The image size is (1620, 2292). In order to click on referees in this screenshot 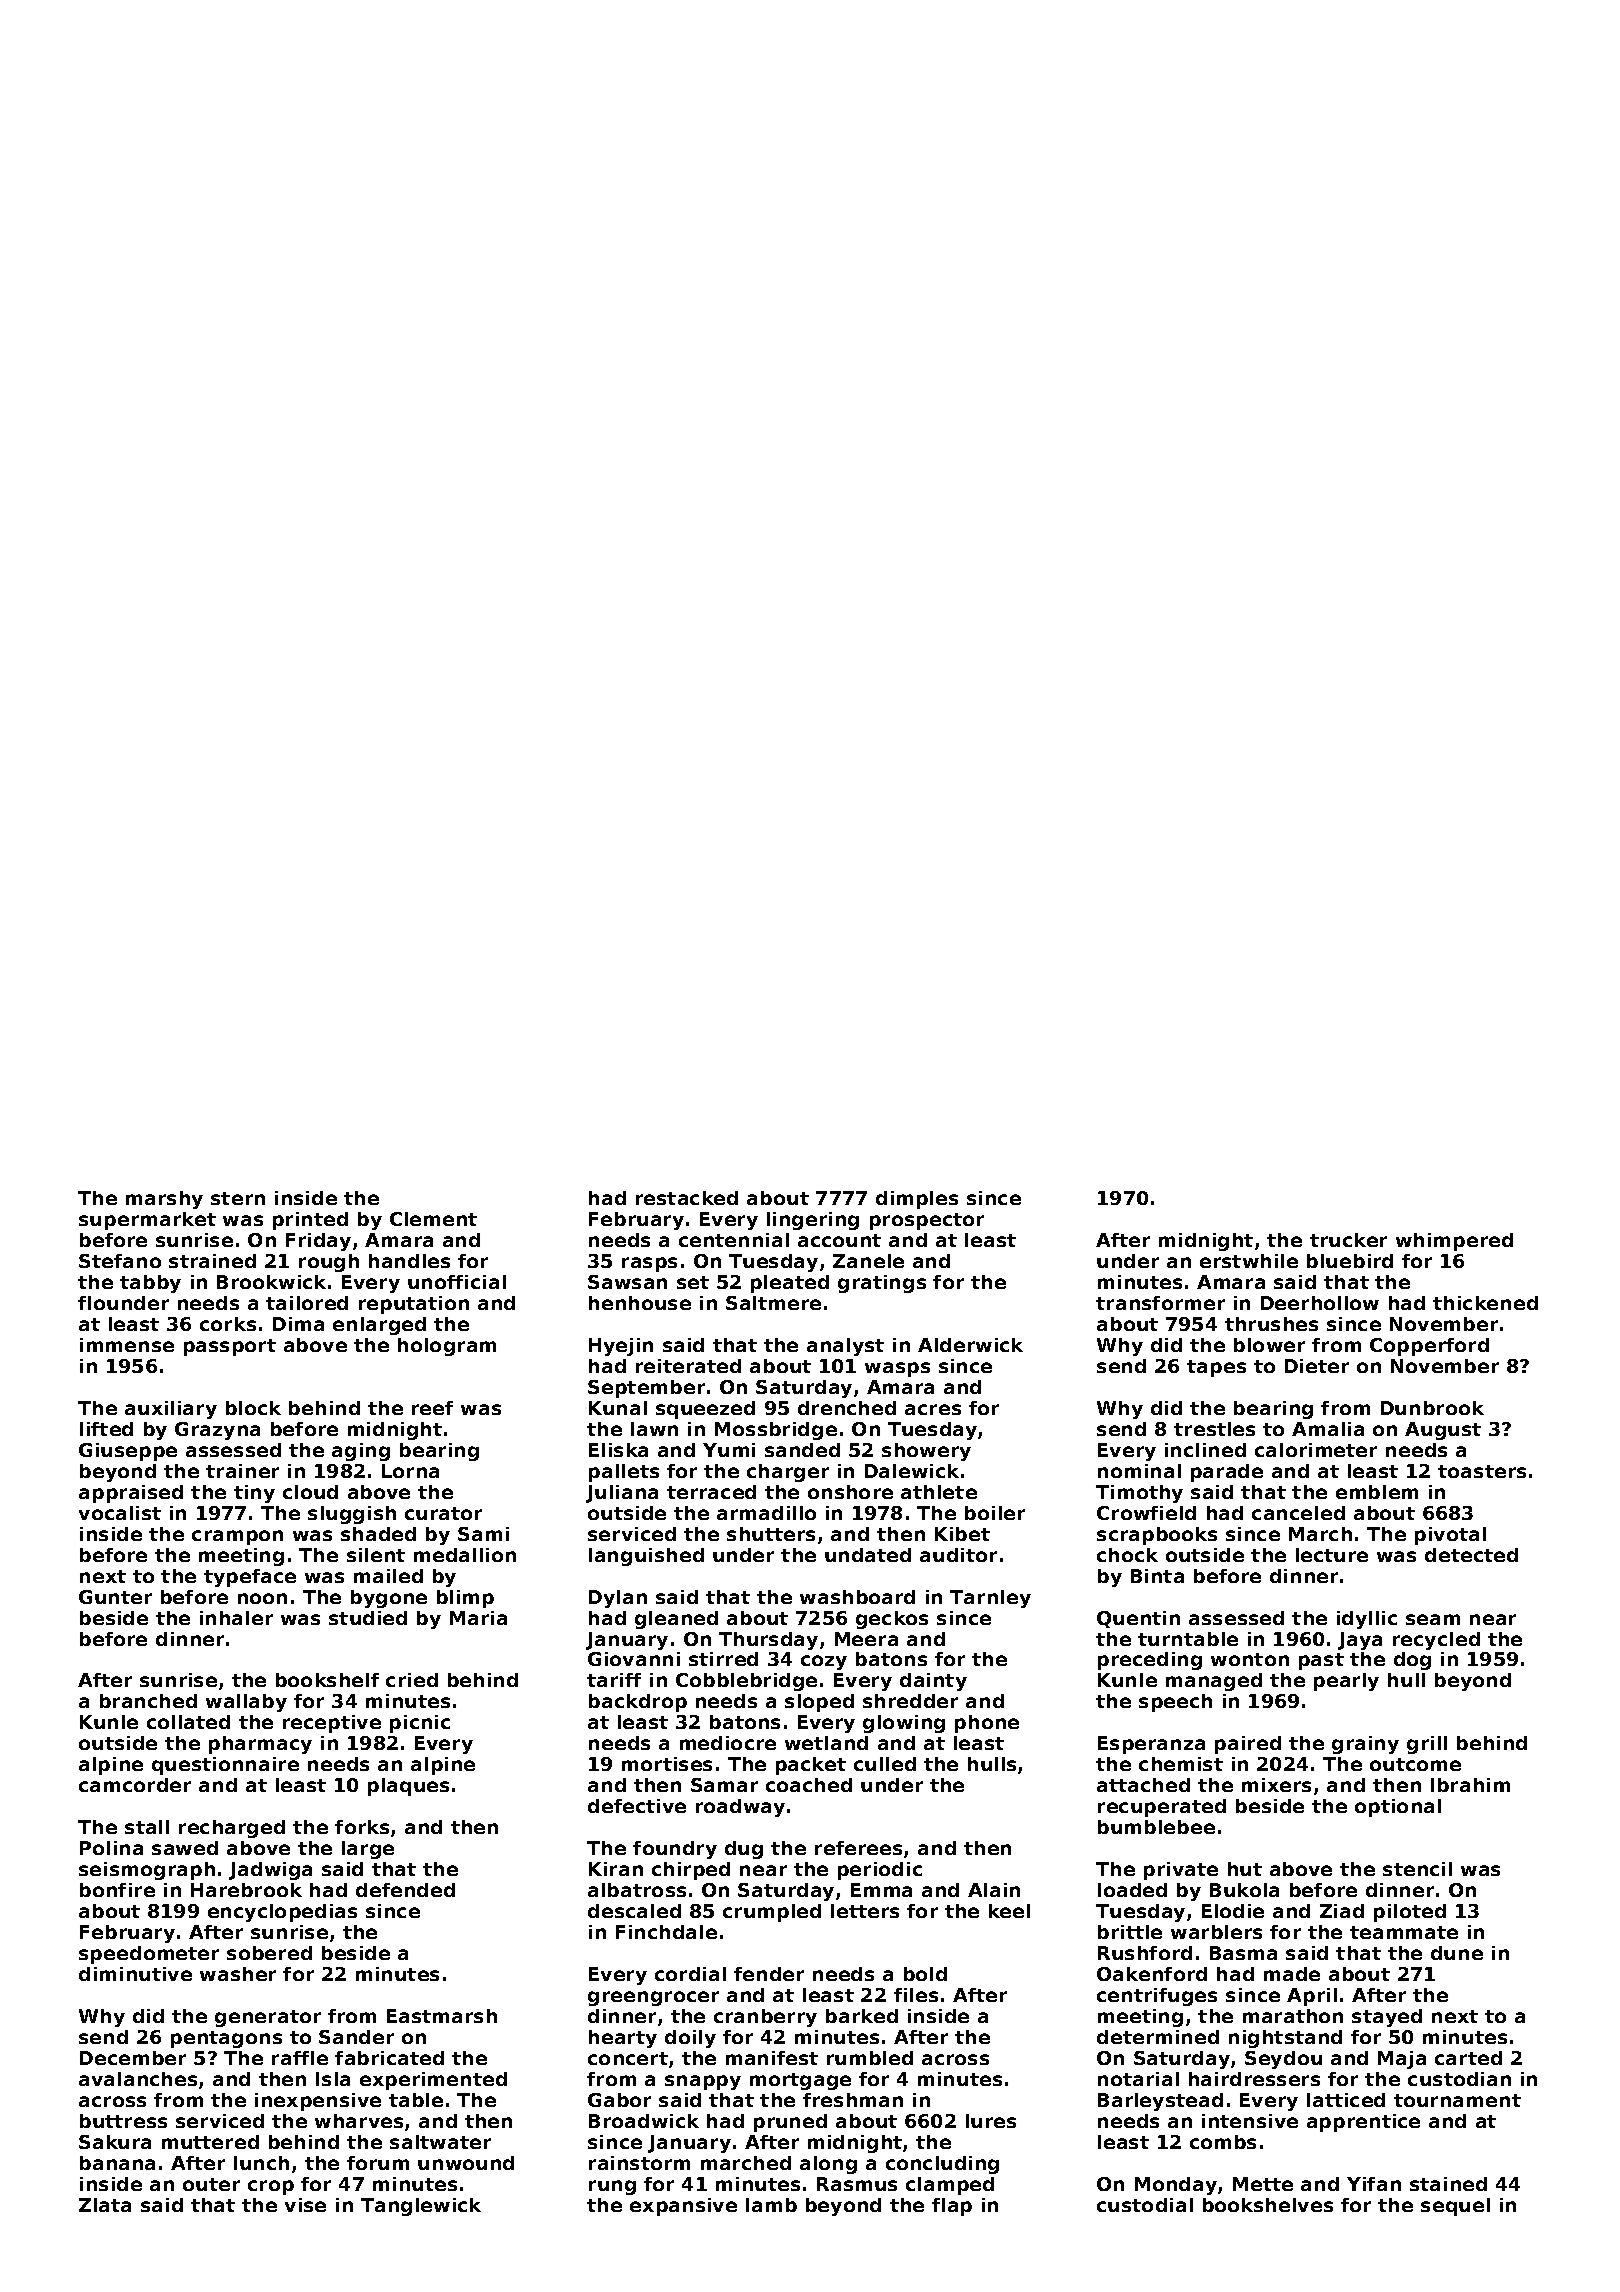, I will do `click(858, 1848)`.
